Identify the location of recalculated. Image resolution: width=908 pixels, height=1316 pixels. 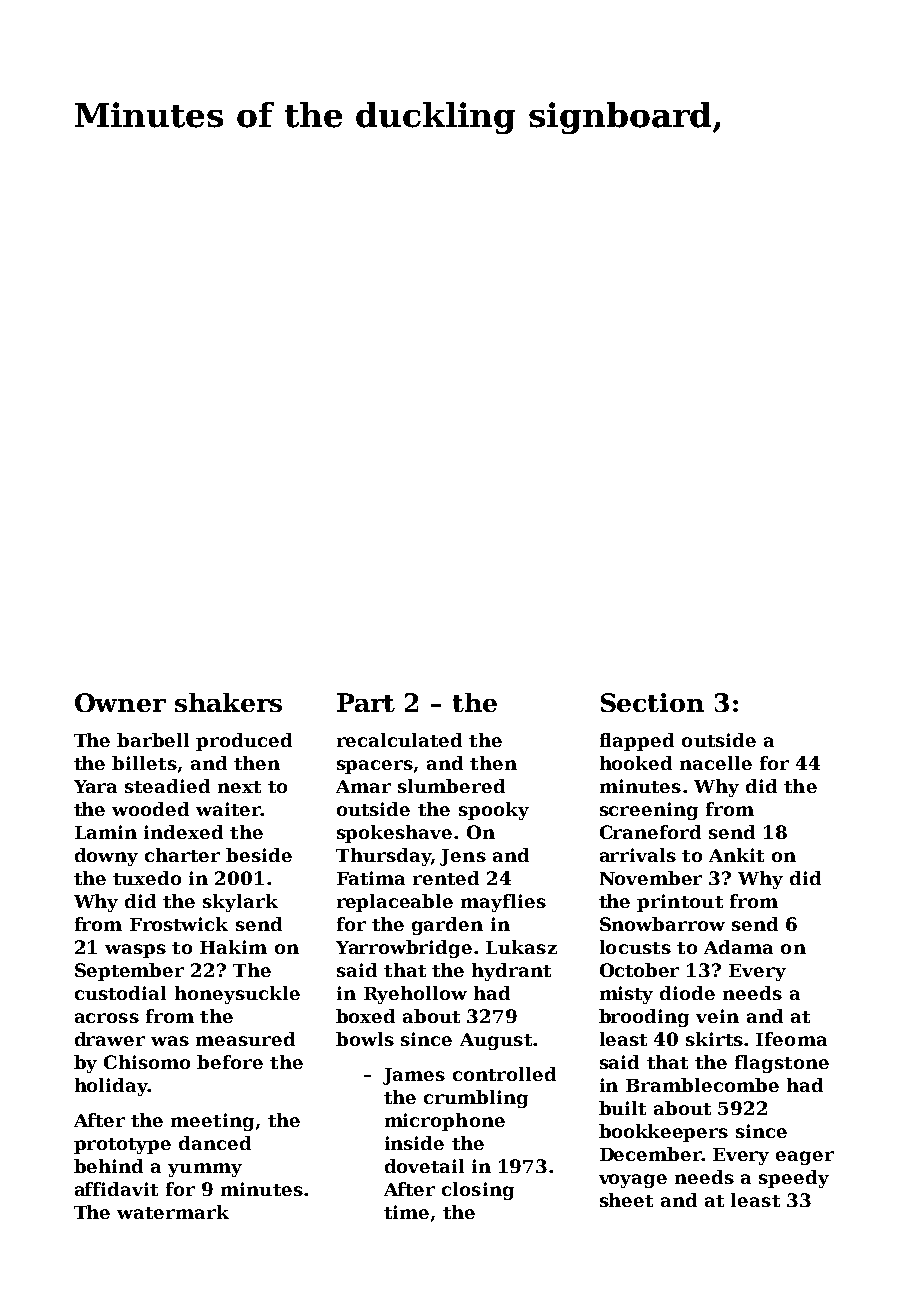
(399, 740).
